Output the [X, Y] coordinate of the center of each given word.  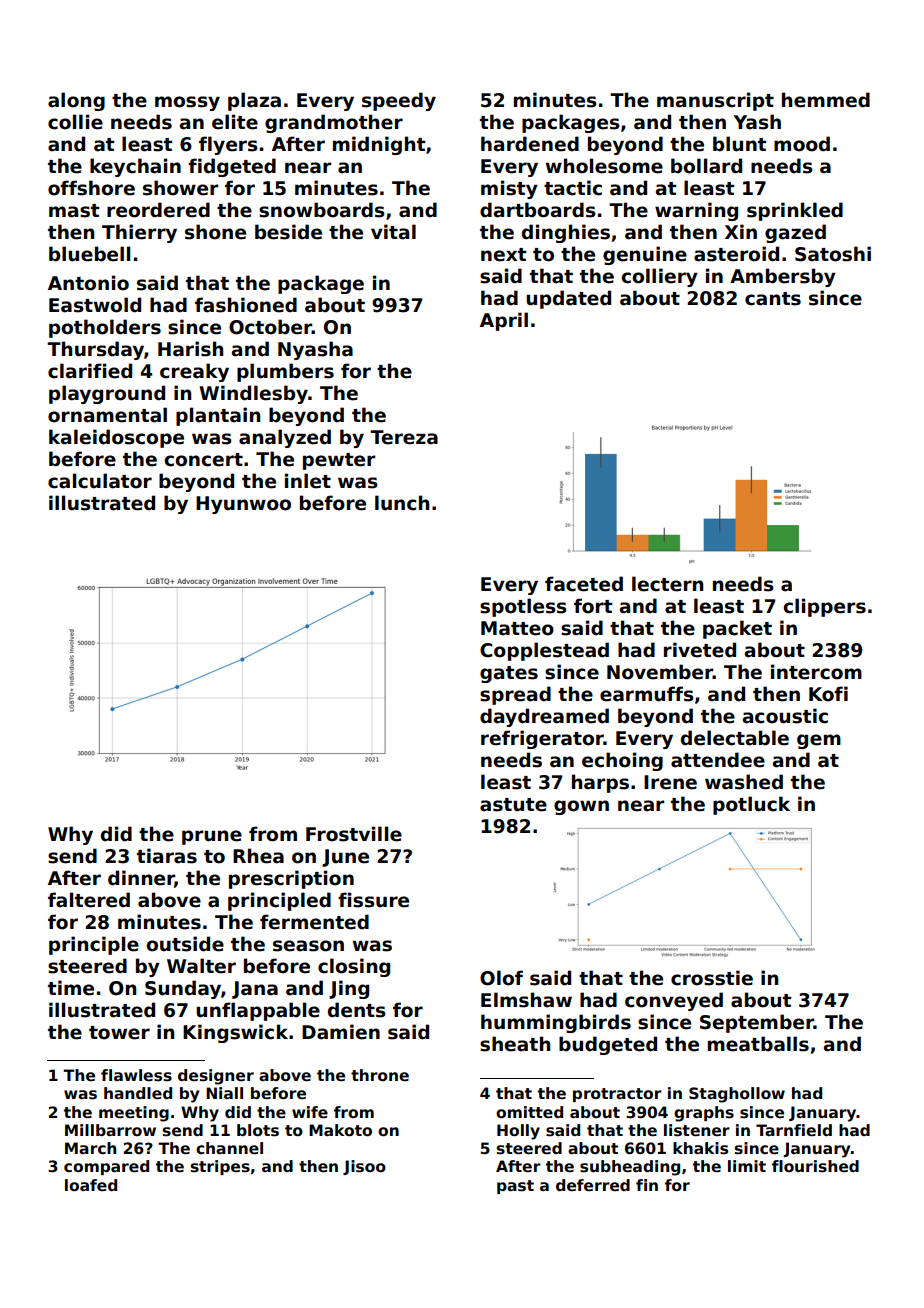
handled [138, 1093]
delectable [735, 738]
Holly [518, 1132]
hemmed [826, 100]
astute [513, 805]
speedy [399, 101]
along [76, 101]
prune [212, 837]
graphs [704, 1114]
